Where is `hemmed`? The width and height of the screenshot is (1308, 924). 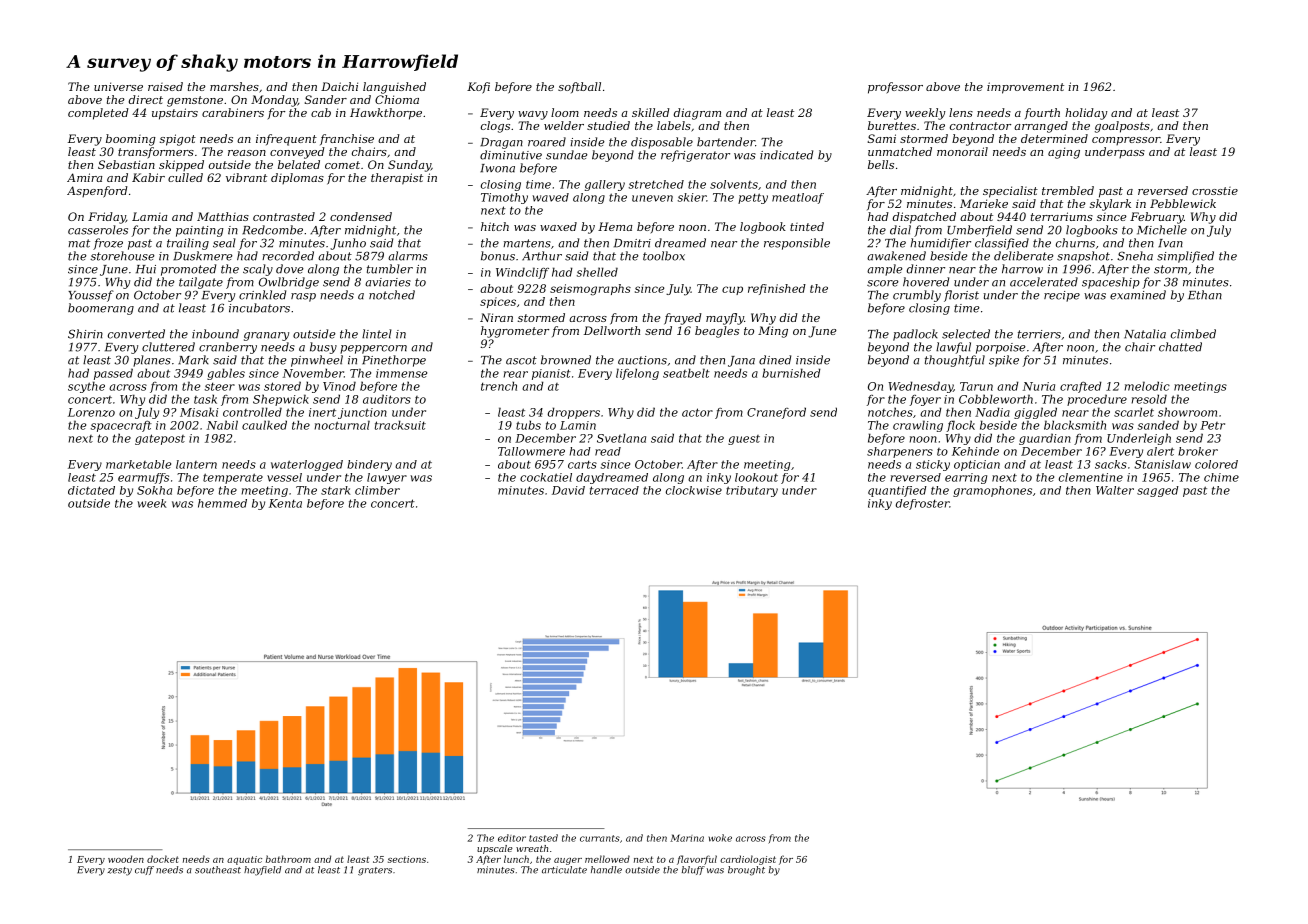
hemmed is located at coordinates (222, 503).
